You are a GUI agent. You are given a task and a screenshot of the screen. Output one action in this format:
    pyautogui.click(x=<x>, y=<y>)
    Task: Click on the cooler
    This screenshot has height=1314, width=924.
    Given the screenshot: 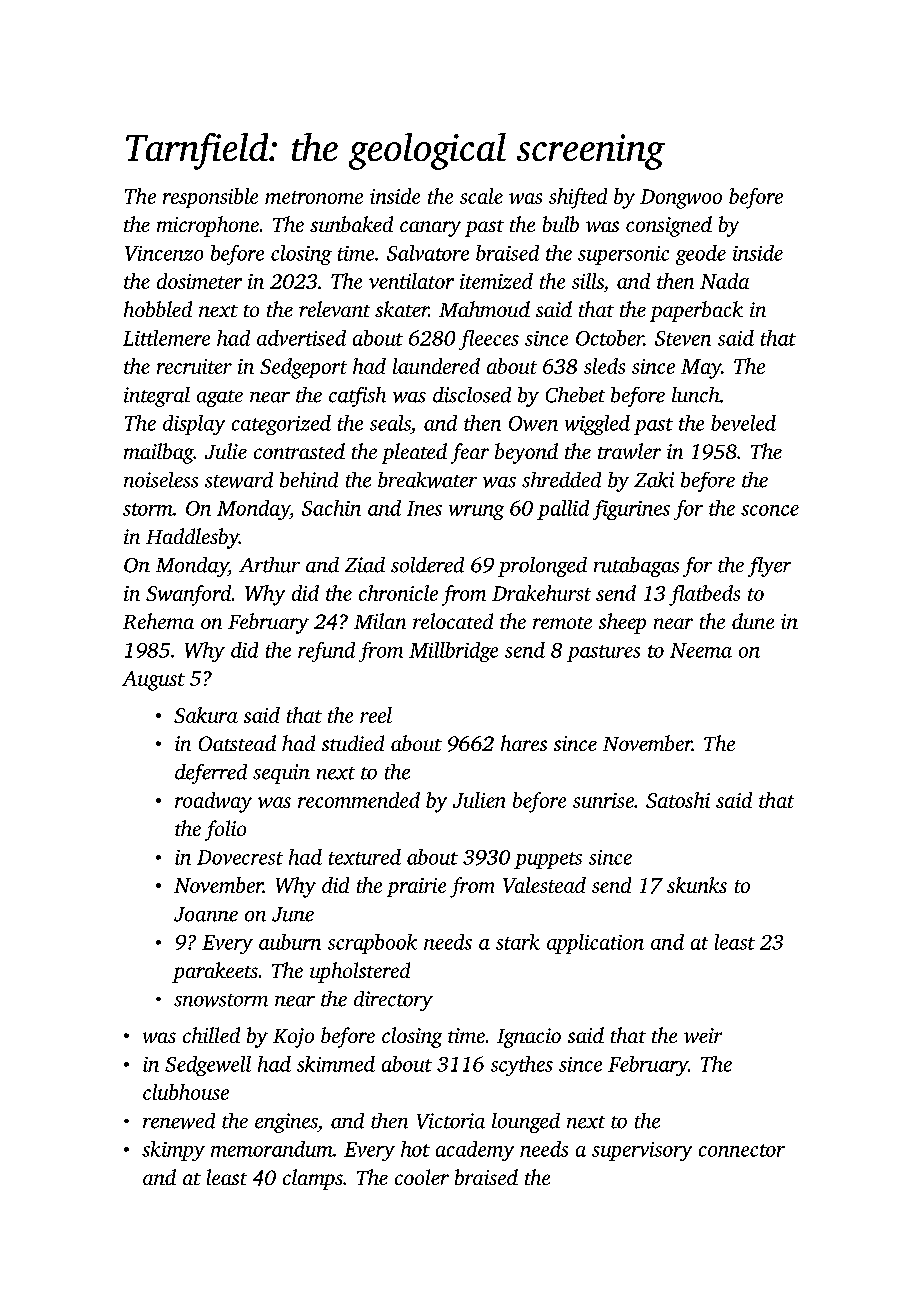 What is the action you would take?
    pyautogui.click(x=422, y=1177)
